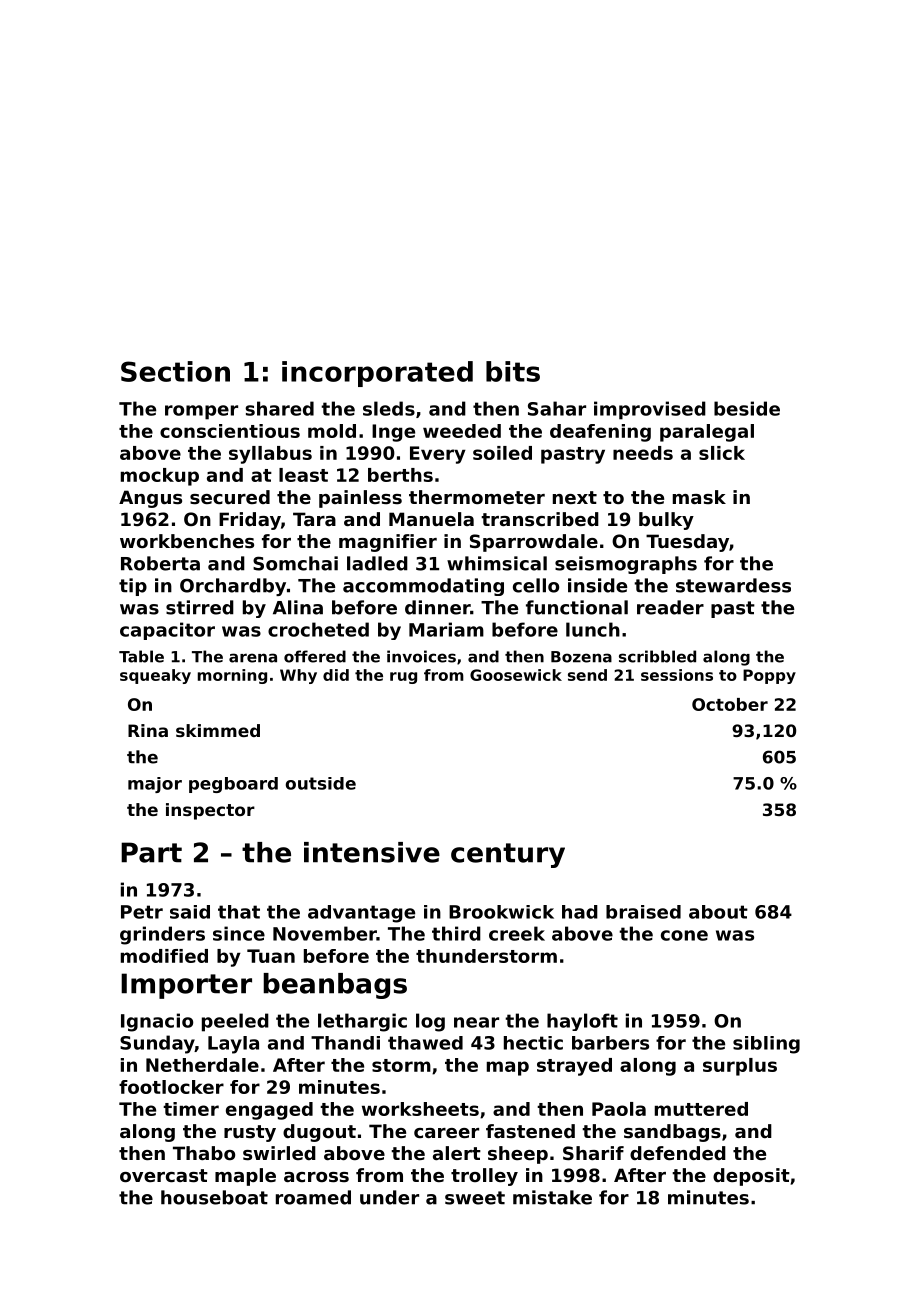 The image size is (924, 1308). What do you see at coordinates (540, 519) in the image?
I see `transcribed` at bounding box center [540, 519].
